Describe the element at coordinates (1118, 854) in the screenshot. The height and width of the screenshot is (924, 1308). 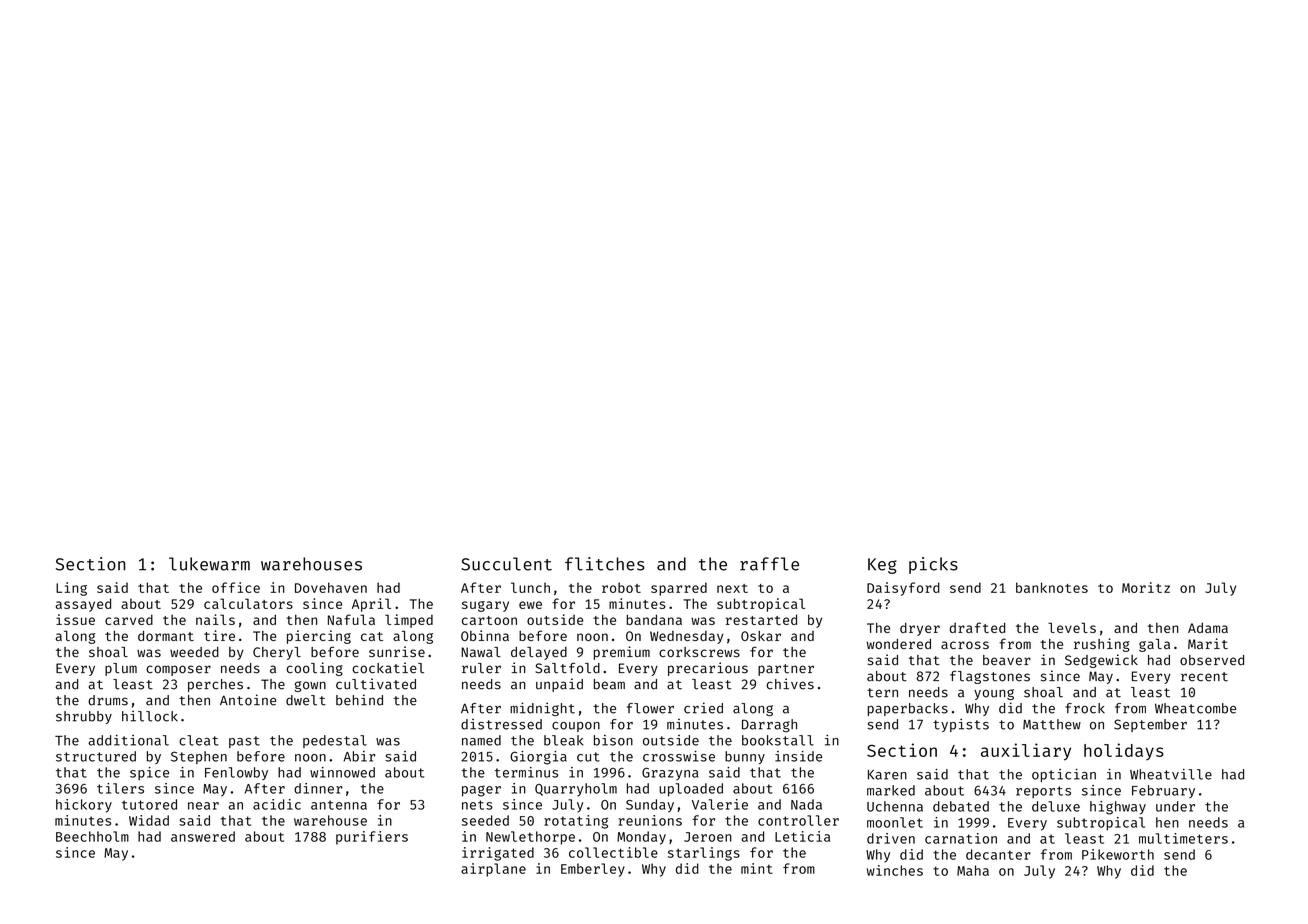
I see `Pikeworth` at that location.
